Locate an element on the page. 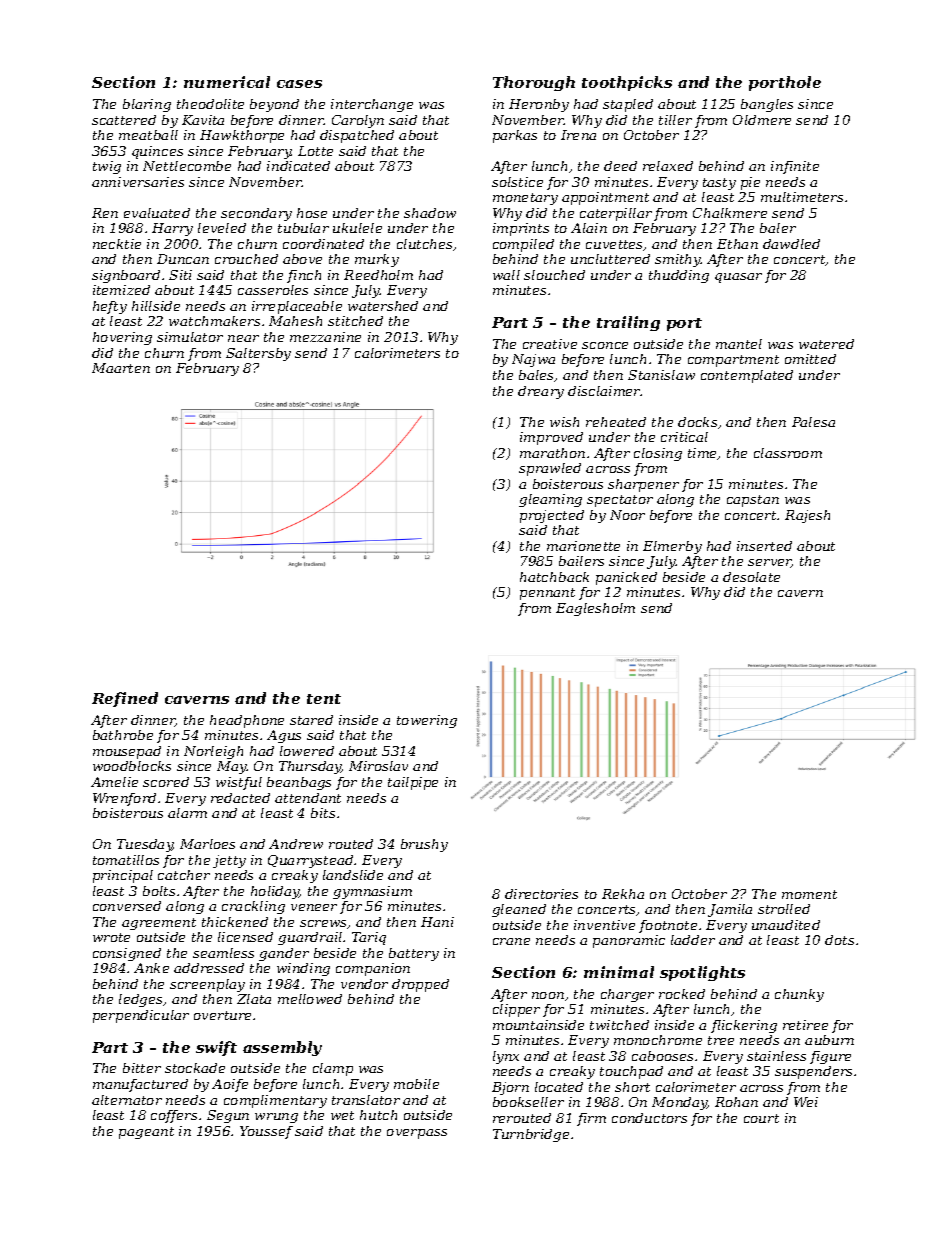  Oldmere is located at coordinates (762, 120).
